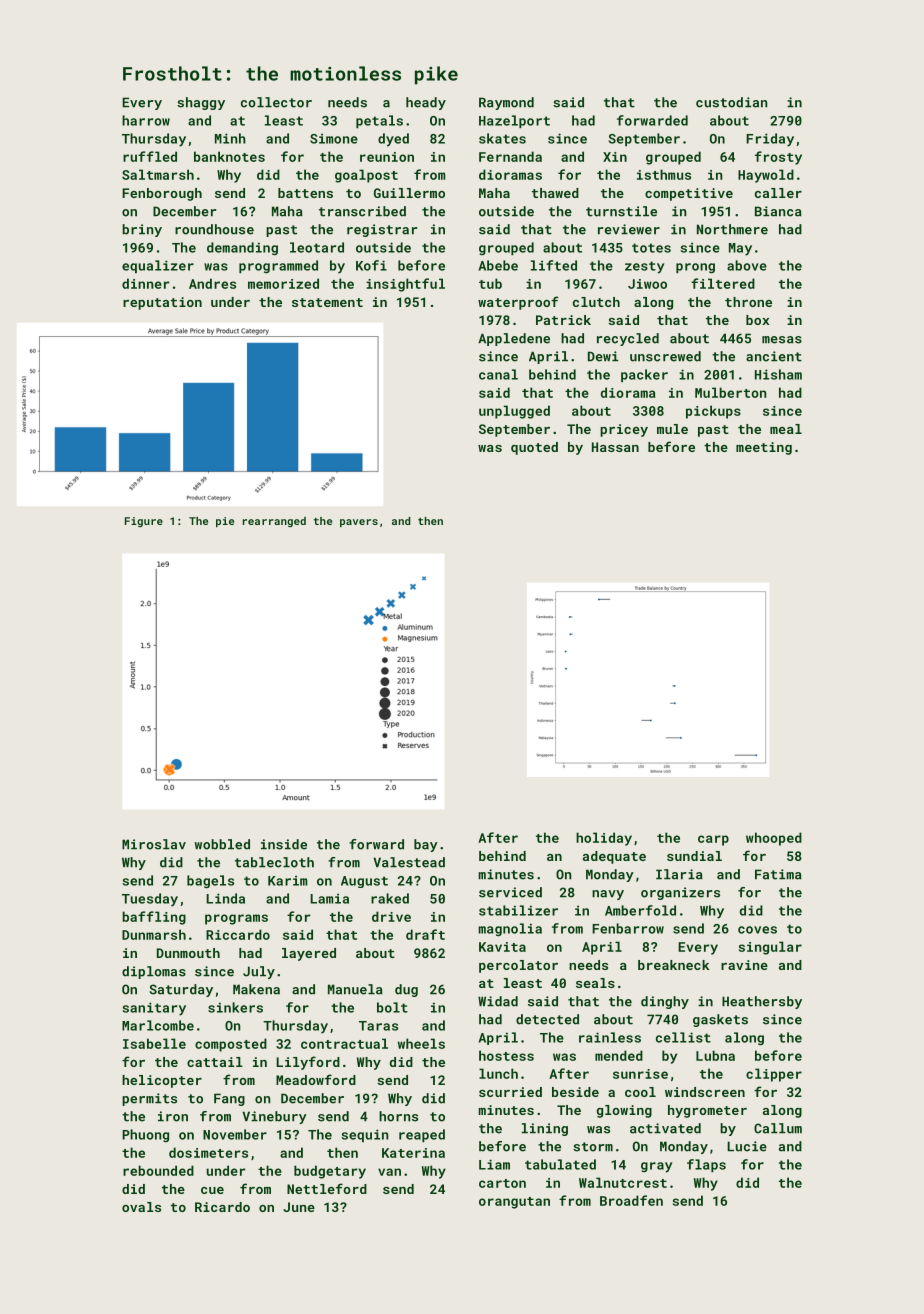 The width and height of the document is (924, 1314). I want to click on harrow, so click(146, 120).
